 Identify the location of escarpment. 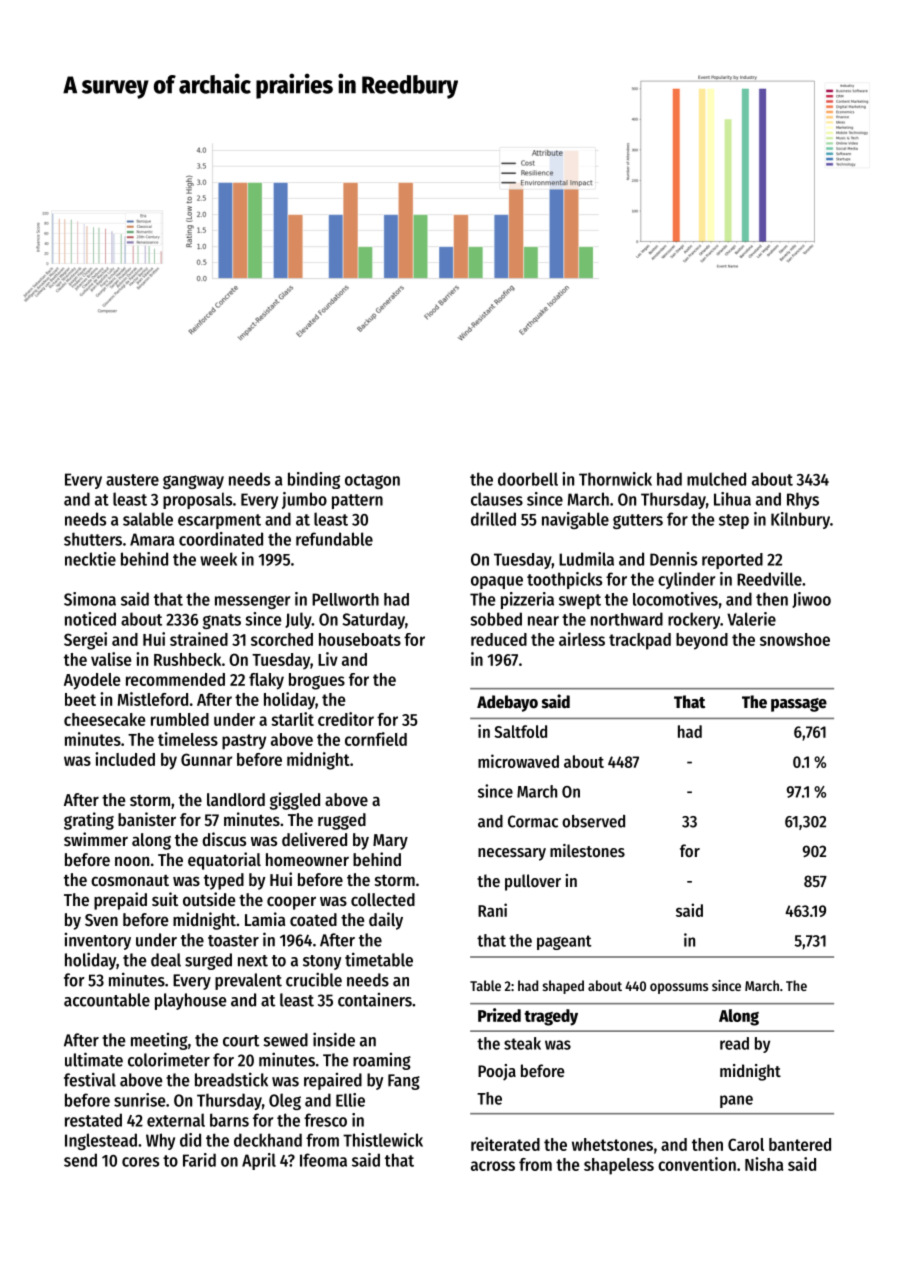
(219, 521).
